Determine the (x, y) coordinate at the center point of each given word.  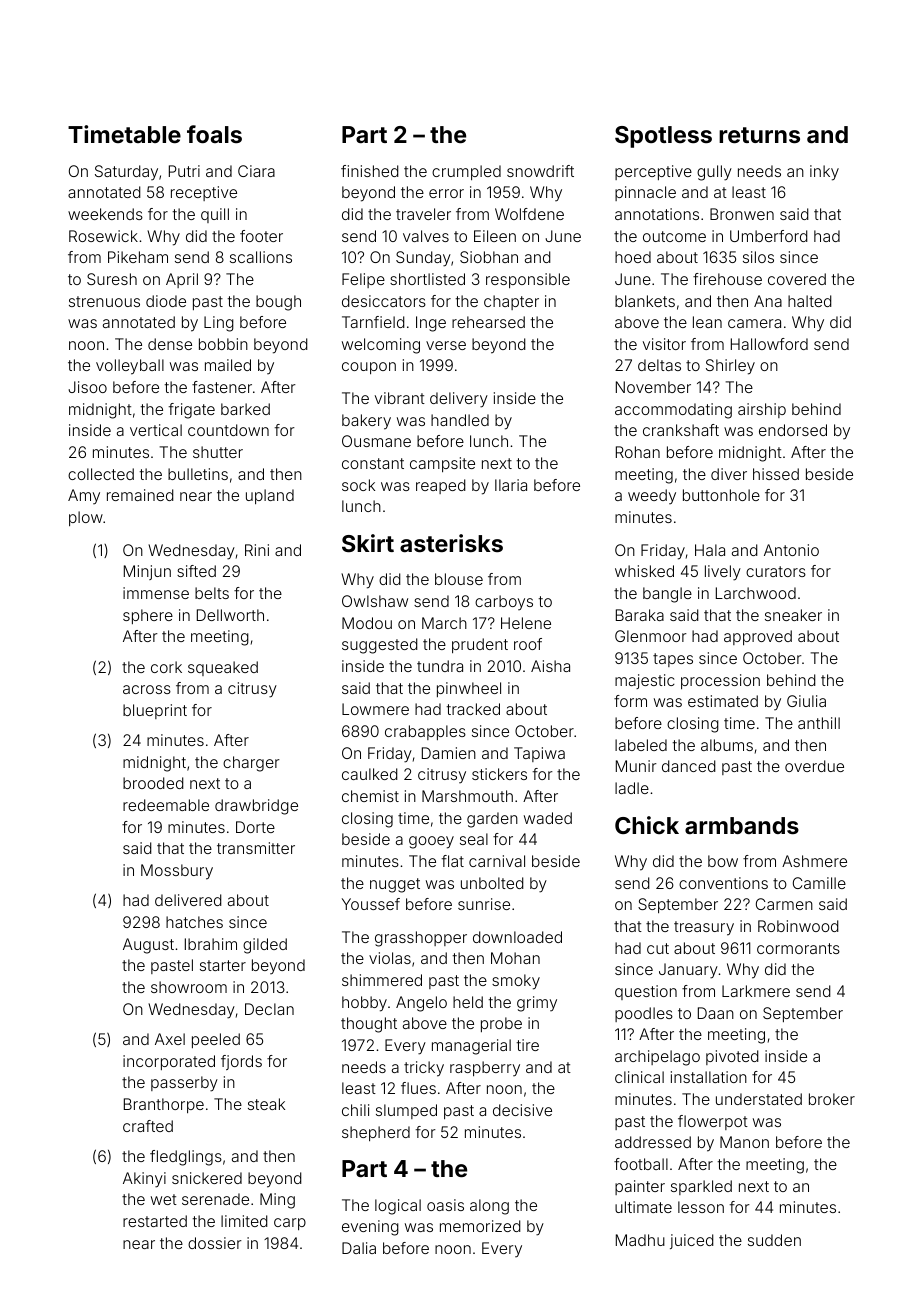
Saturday (126, 173)
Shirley (730, 367)
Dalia (359, 1248)
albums (727, 745)
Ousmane (376, 441)
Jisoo (87, 387)
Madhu (640, 1240)
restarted (155, 1221)
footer (261, 236)
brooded (153, 783)
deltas (659, 365)
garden (492, 820)
